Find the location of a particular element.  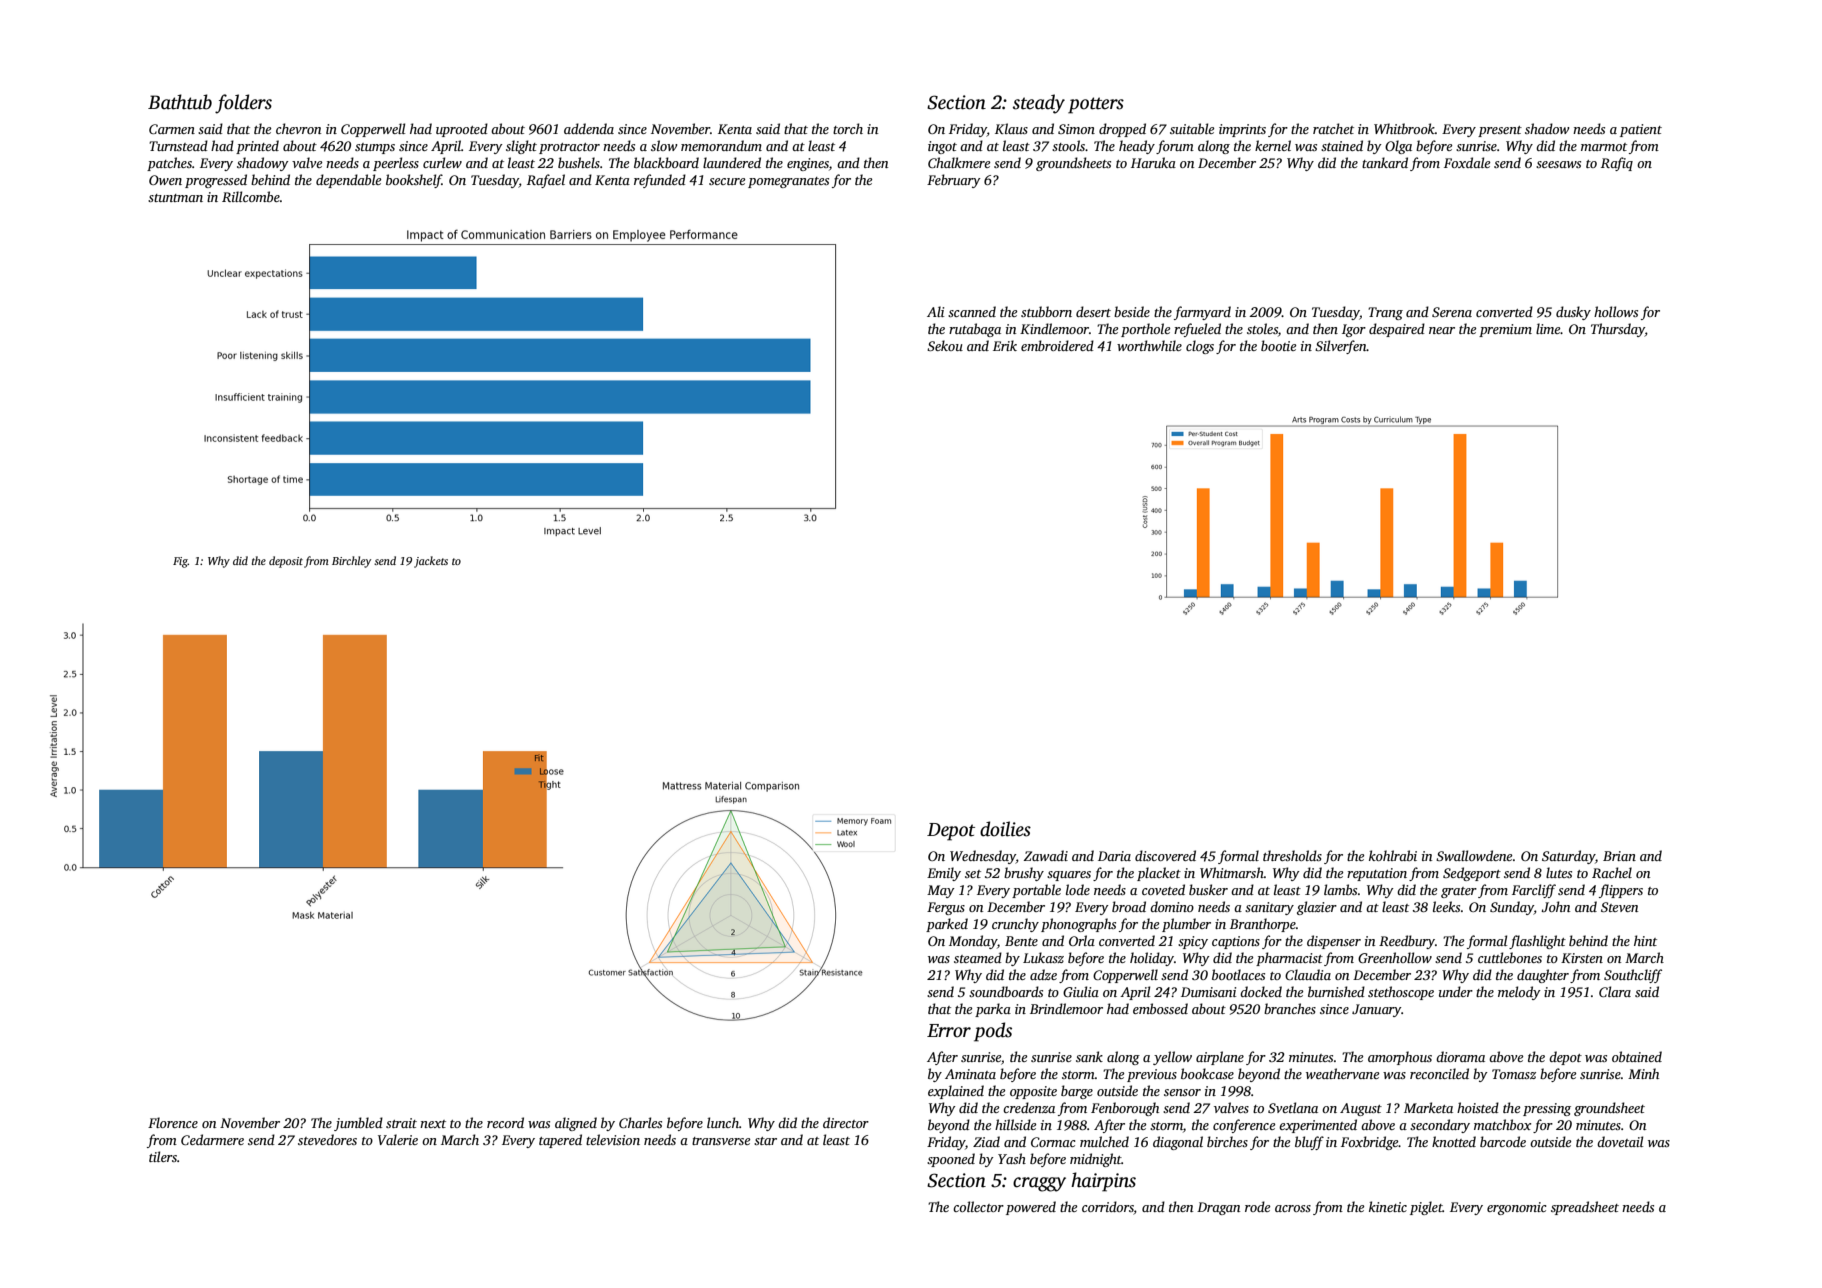

Emily is located at coordinates (944, 874).
